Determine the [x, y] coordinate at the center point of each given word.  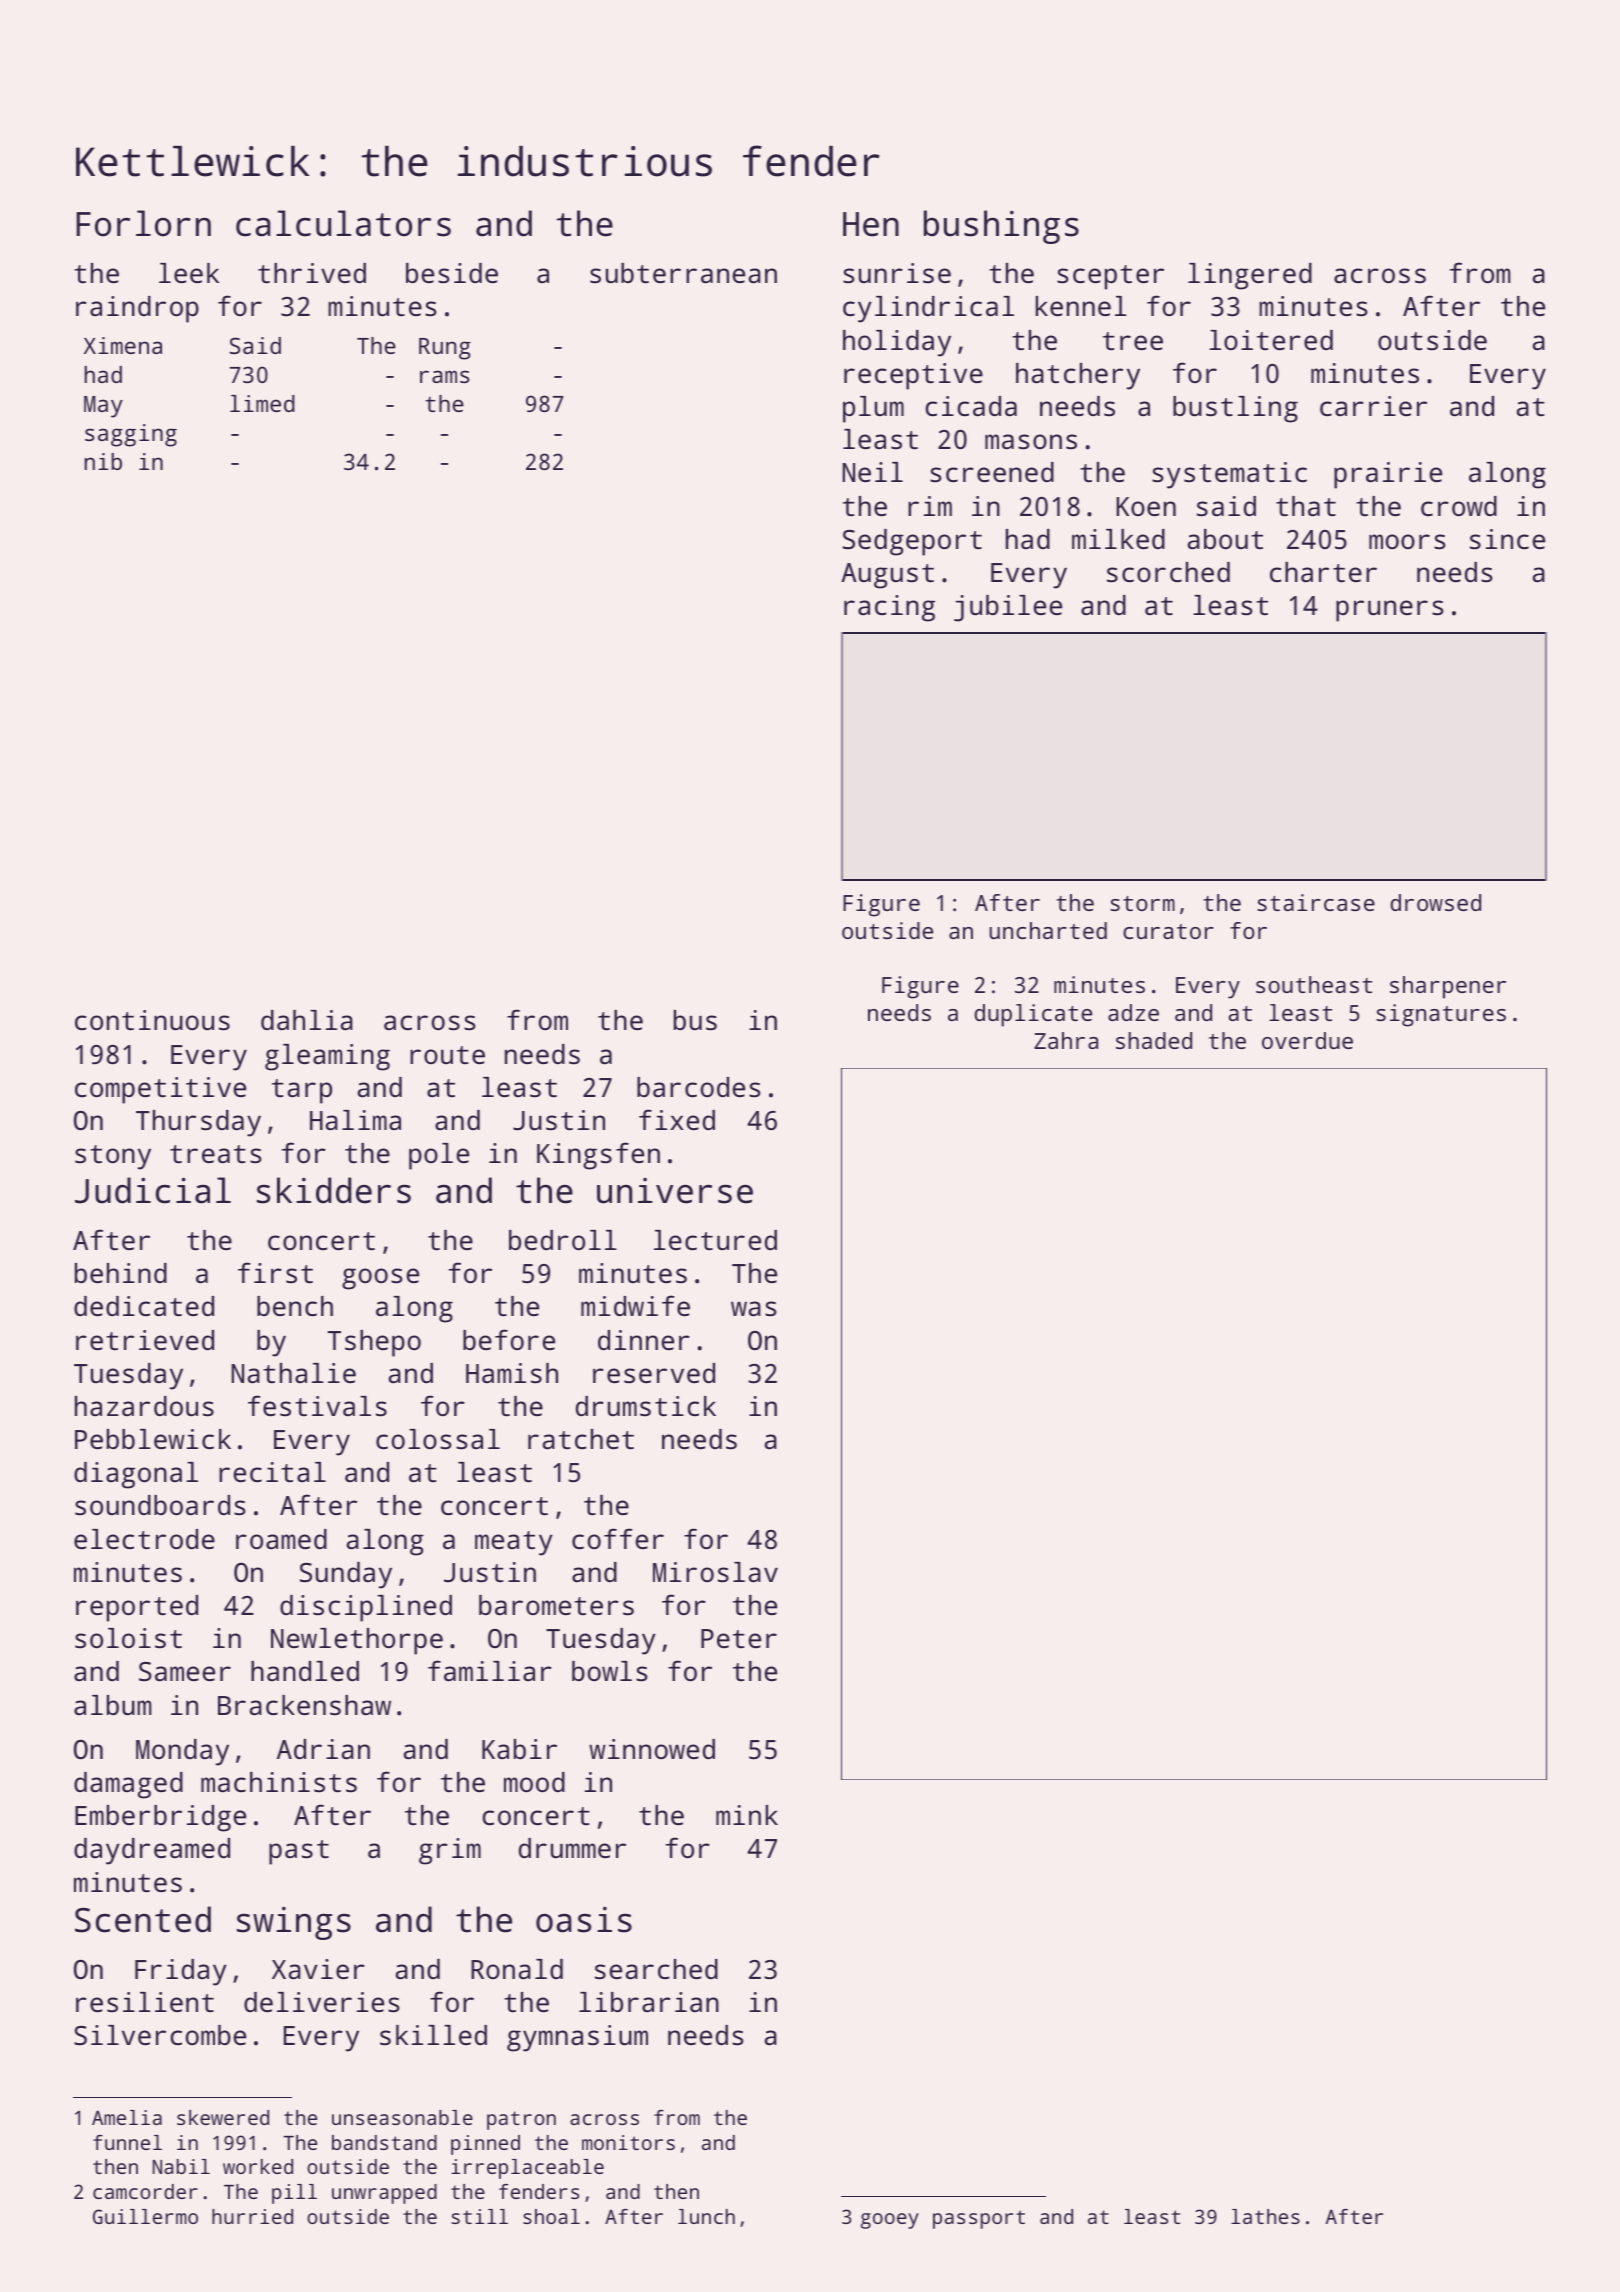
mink [747, 1815]
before [509, 1339]
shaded [1154, 1040]
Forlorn [143, 223]
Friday [181, 1972]
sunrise [897, 273]
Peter [739, 1638]
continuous [152, 1020]
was [754, 1309]
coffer [618, 1538]
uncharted [1048, 930]
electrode [144, 1539]
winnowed [652, 1749]
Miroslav [715, 1572]
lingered [1250, 276]
